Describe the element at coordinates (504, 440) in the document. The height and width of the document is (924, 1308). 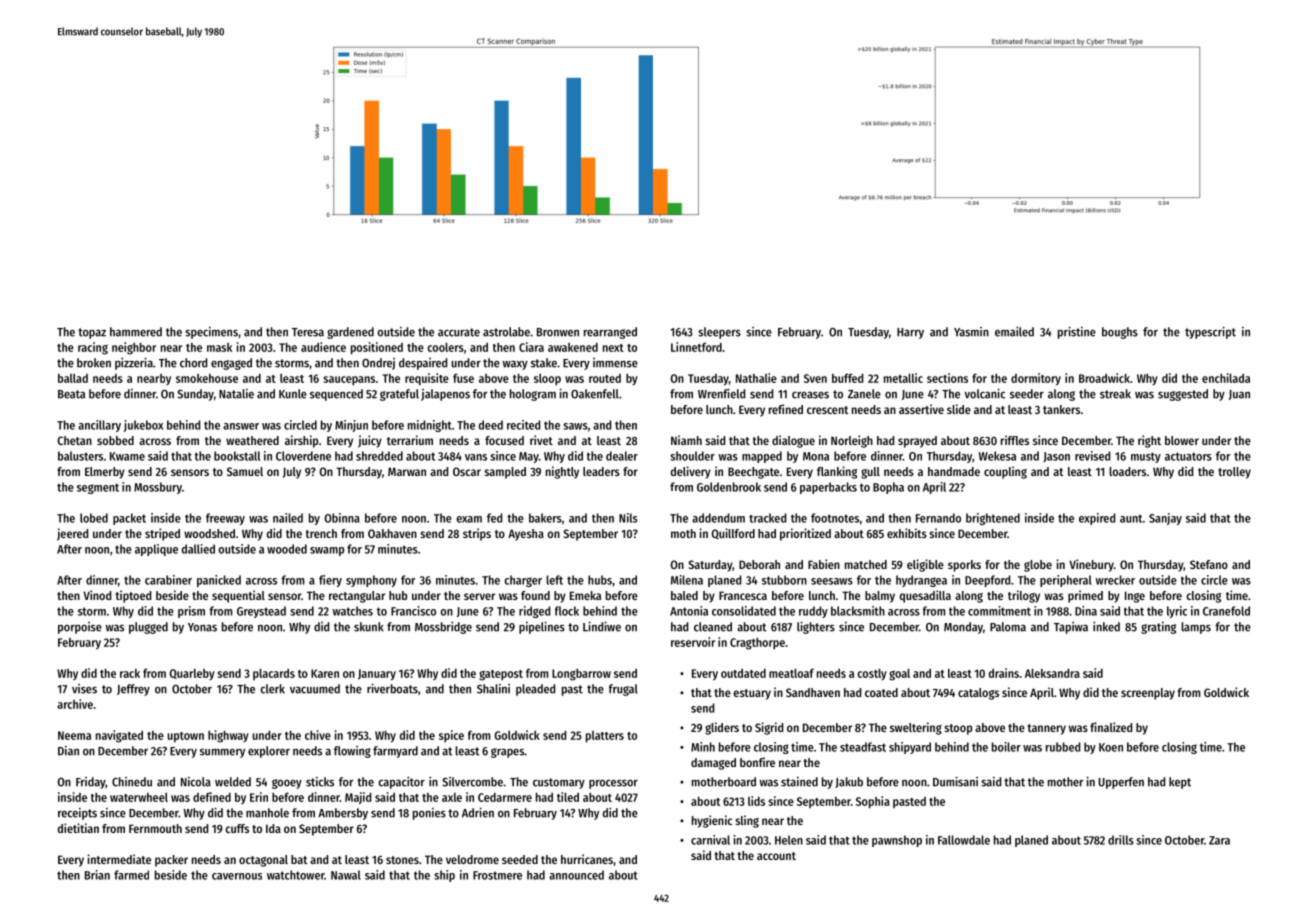
I see `focused` at that location.
